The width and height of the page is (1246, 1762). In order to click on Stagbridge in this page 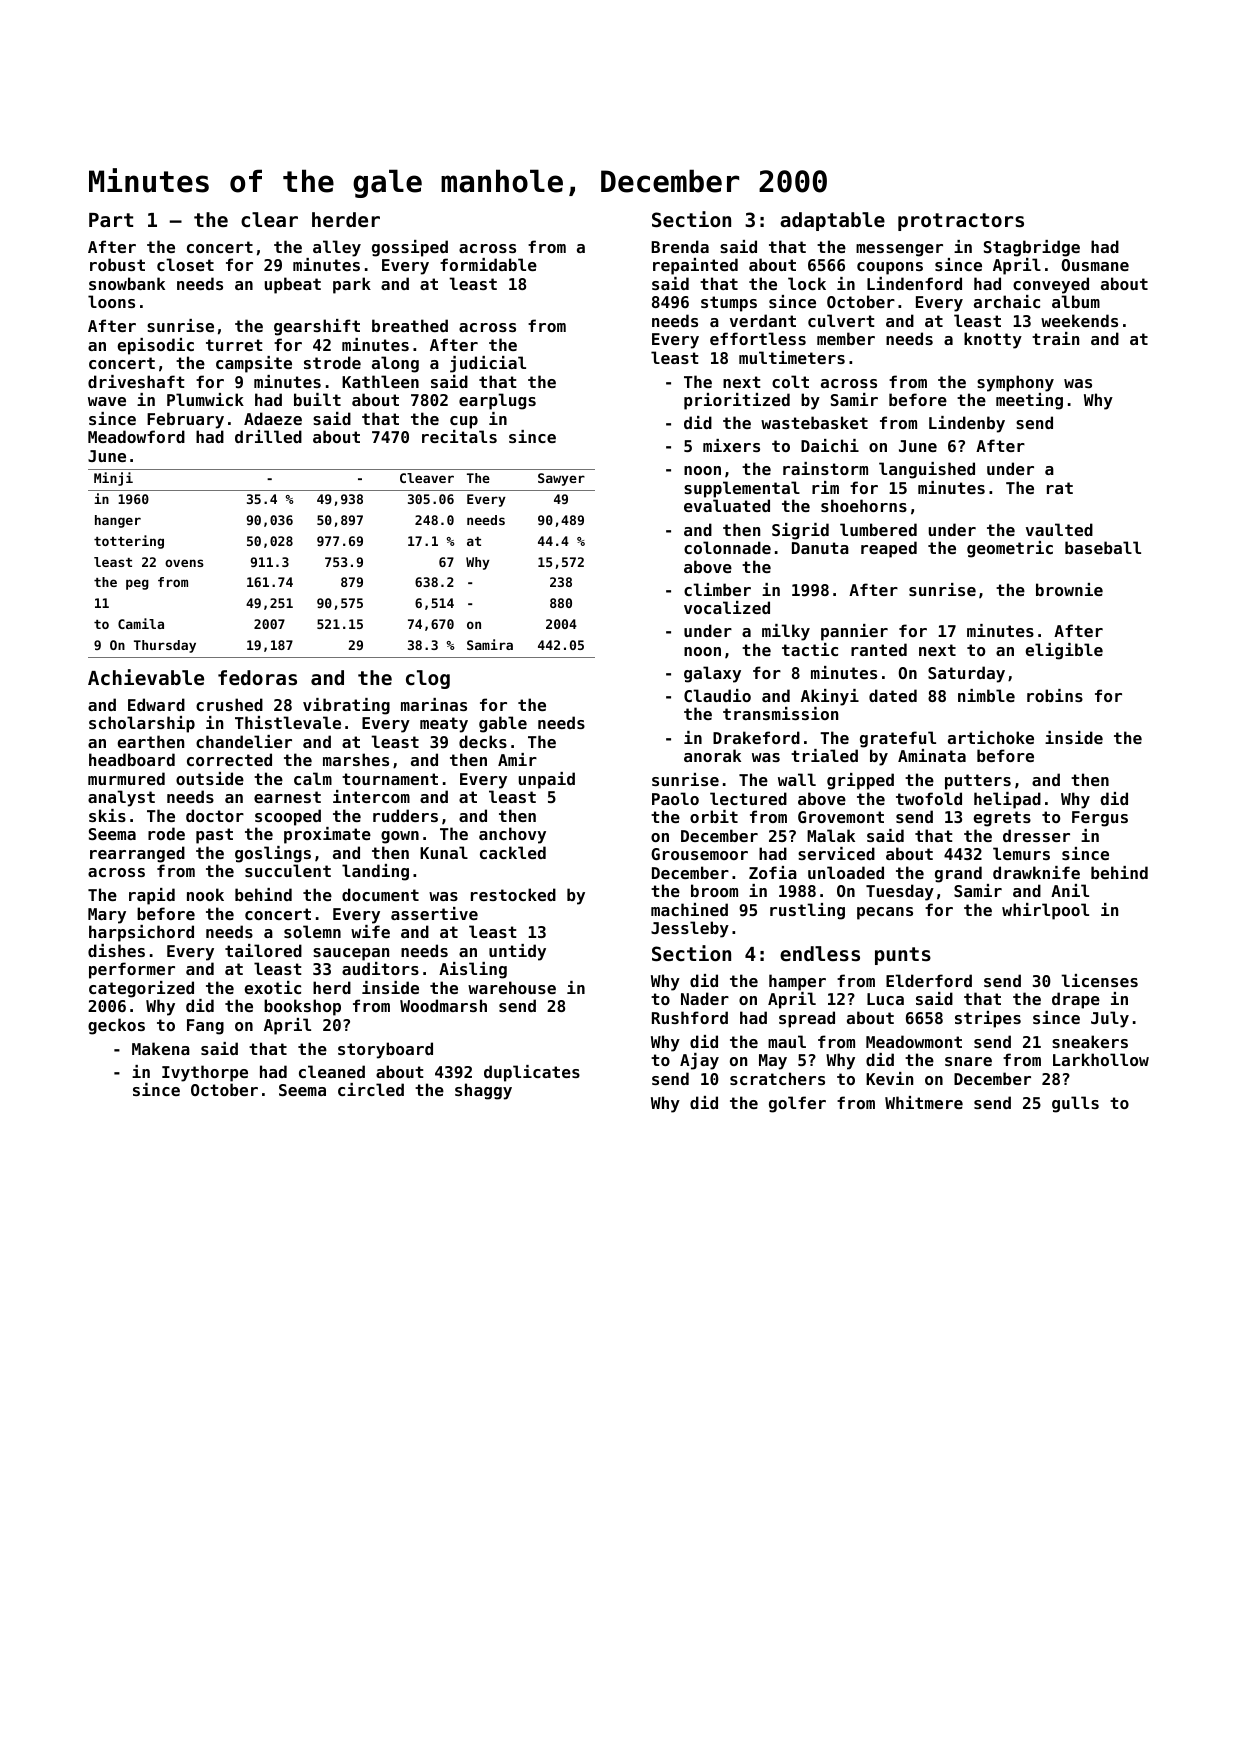, I will do `click(1032, 248)`.
